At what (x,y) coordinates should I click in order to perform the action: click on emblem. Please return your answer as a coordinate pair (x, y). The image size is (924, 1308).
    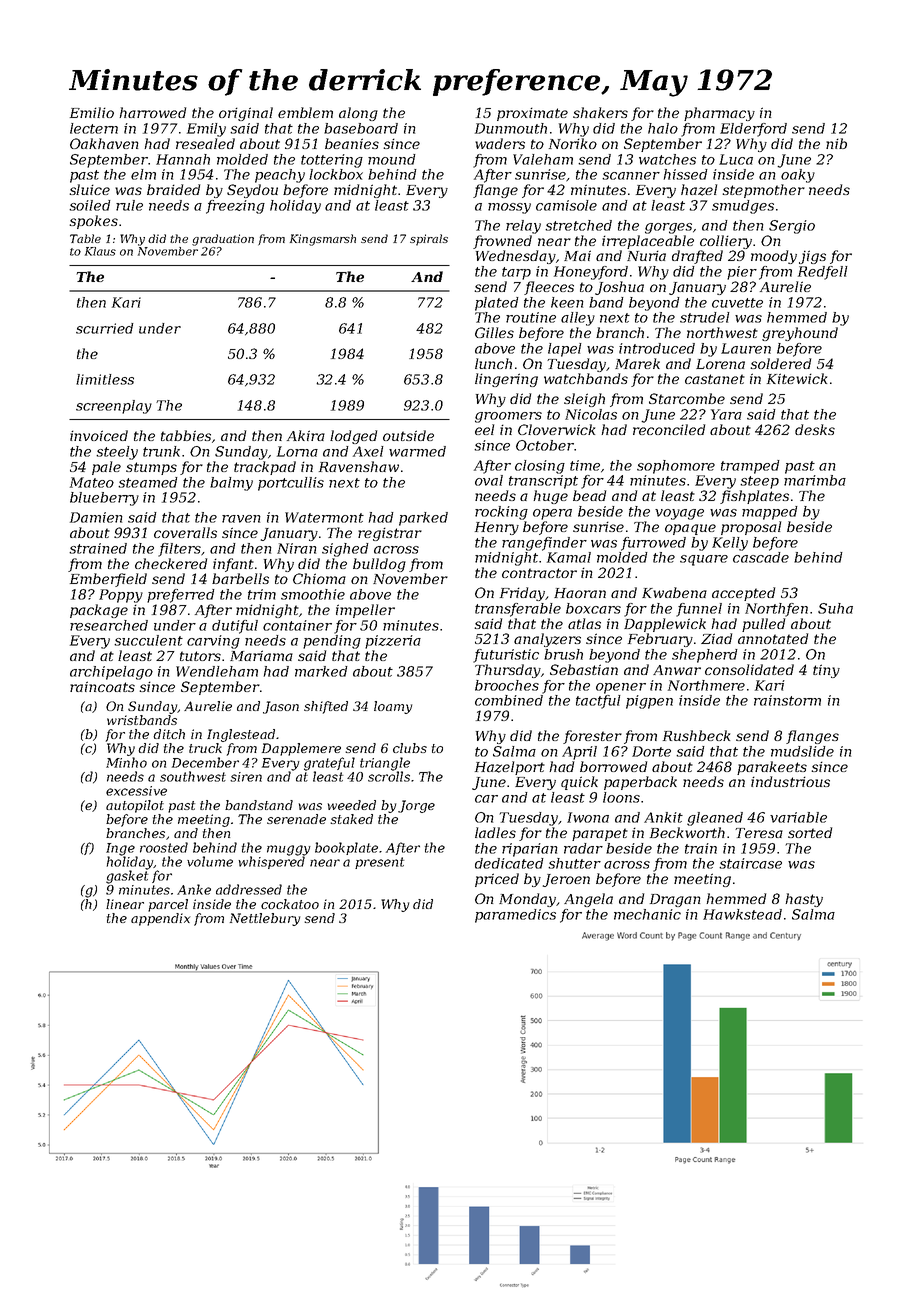
    Looking at the image, I should click on (305, 112).
